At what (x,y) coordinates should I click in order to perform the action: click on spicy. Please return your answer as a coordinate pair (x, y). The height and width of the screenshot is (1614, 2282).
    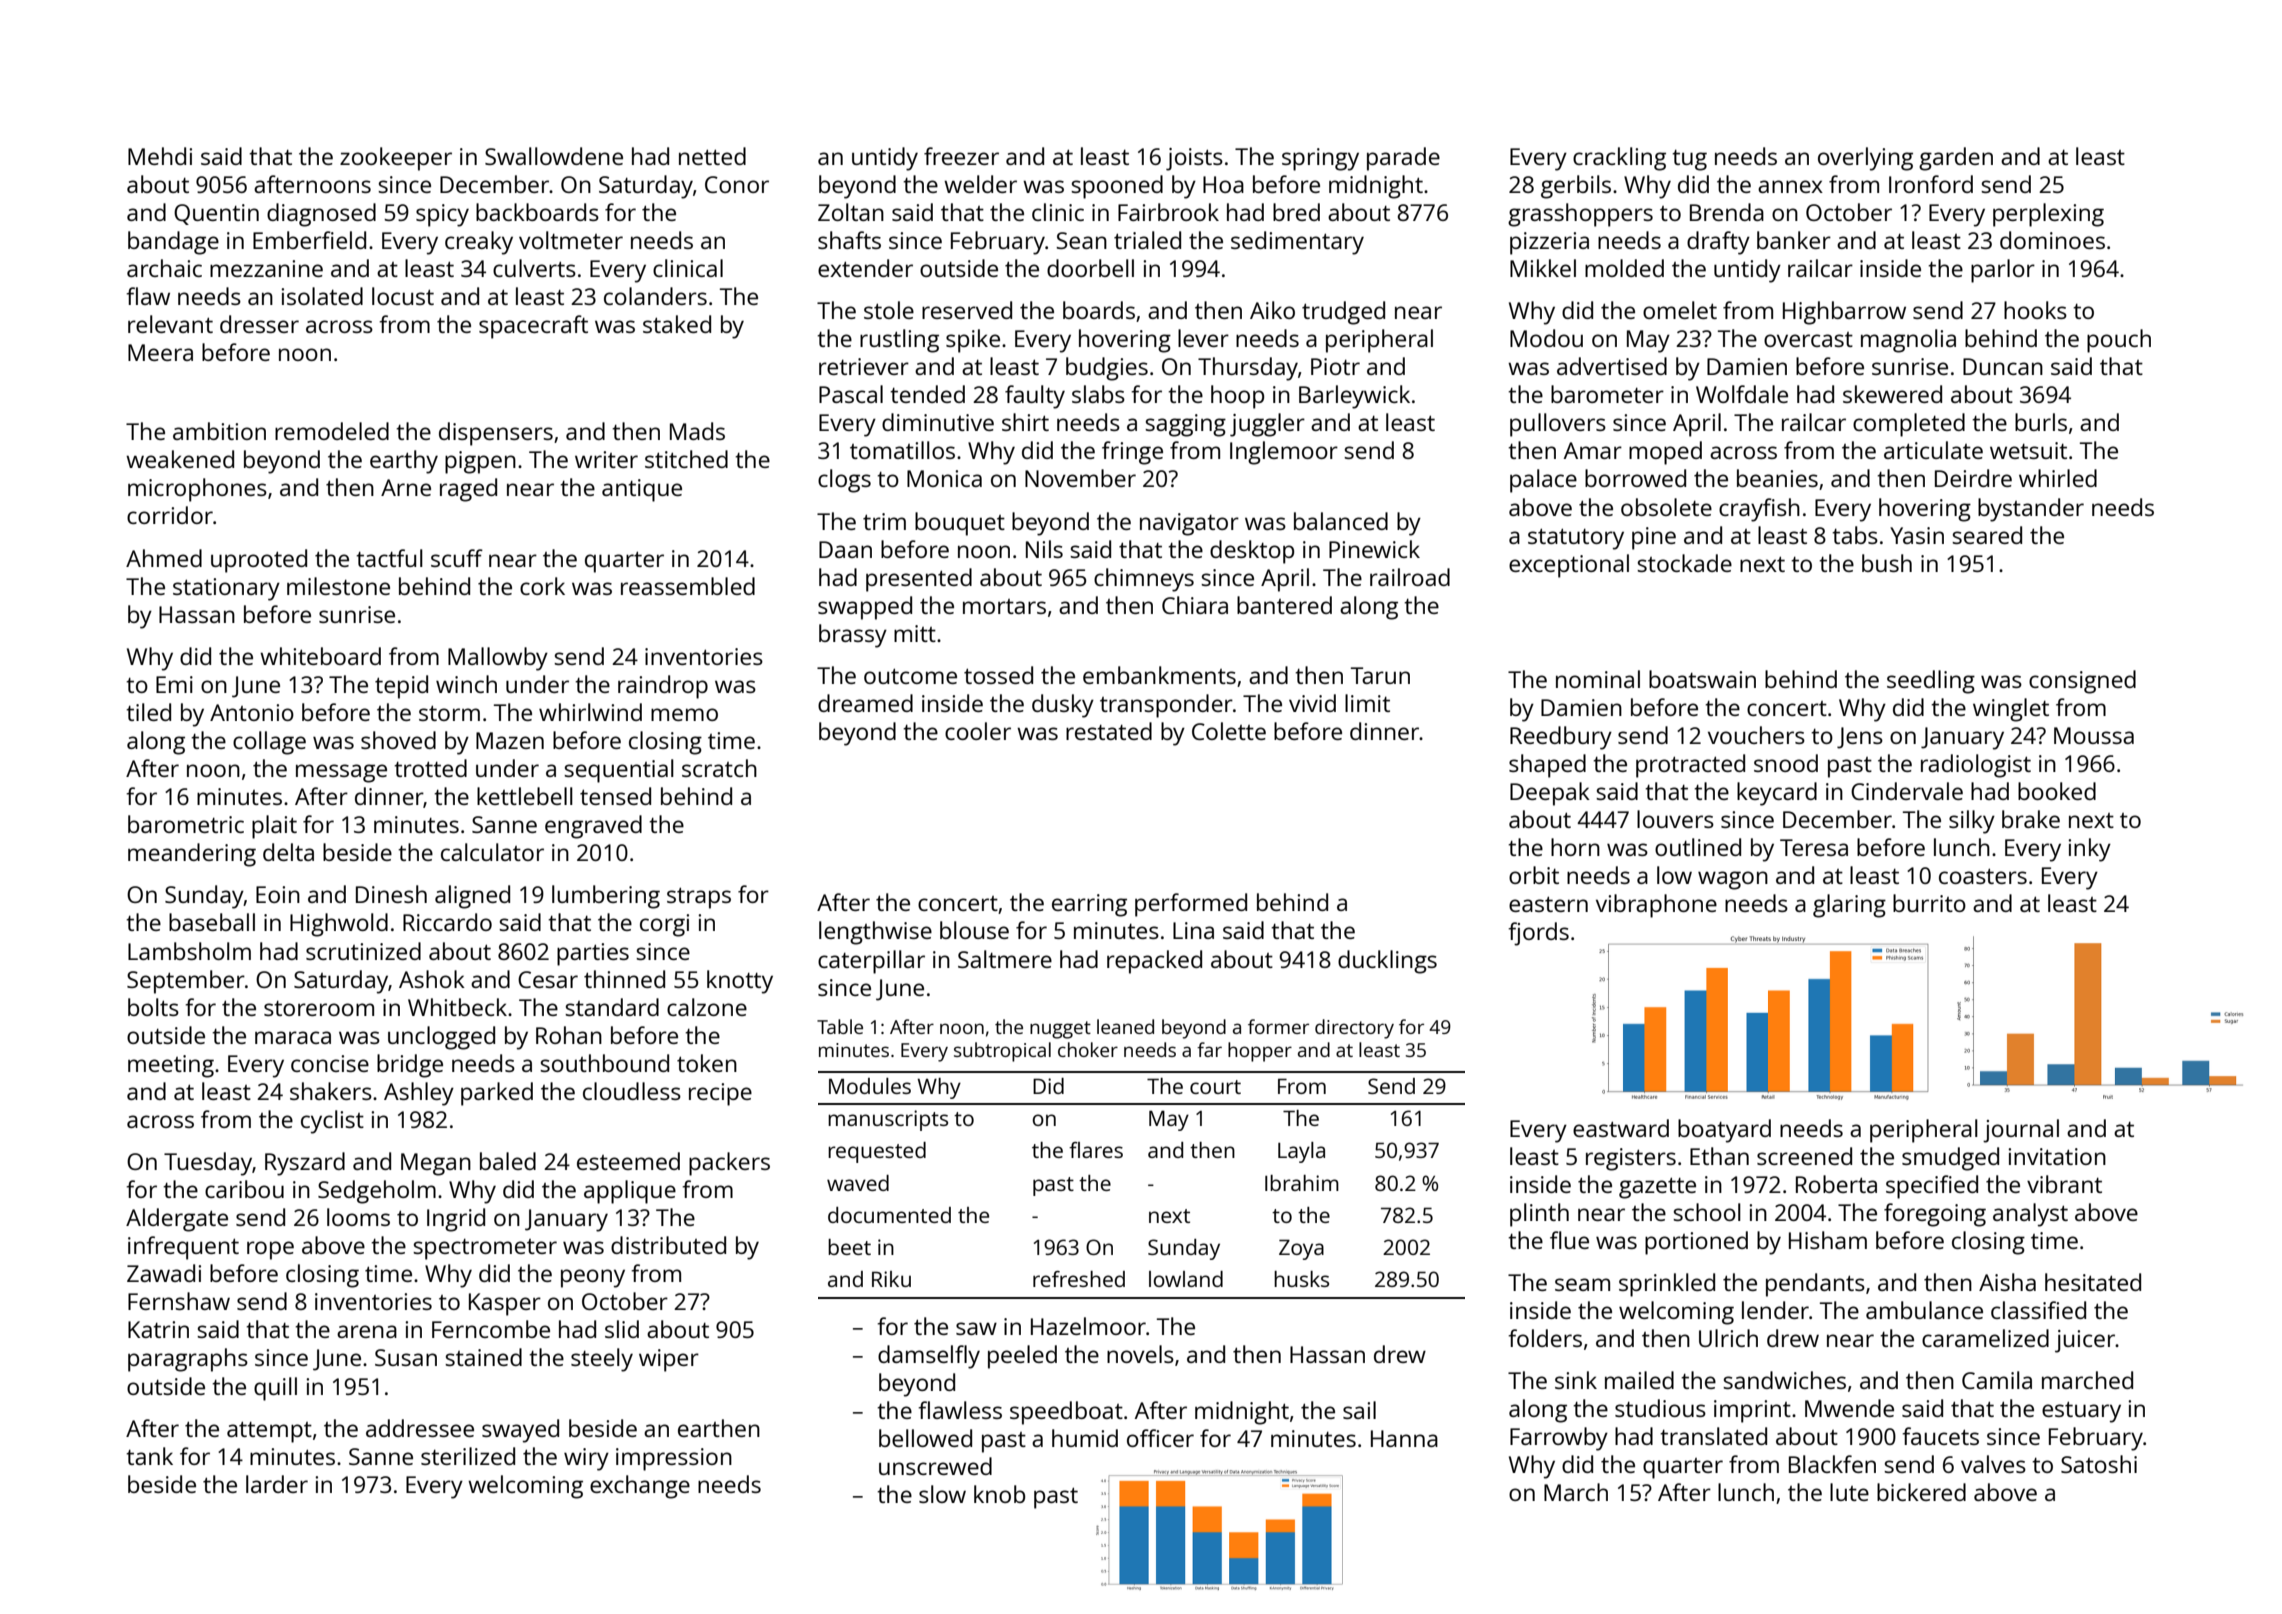
    Looking at the image, I should click on (442, 215).
